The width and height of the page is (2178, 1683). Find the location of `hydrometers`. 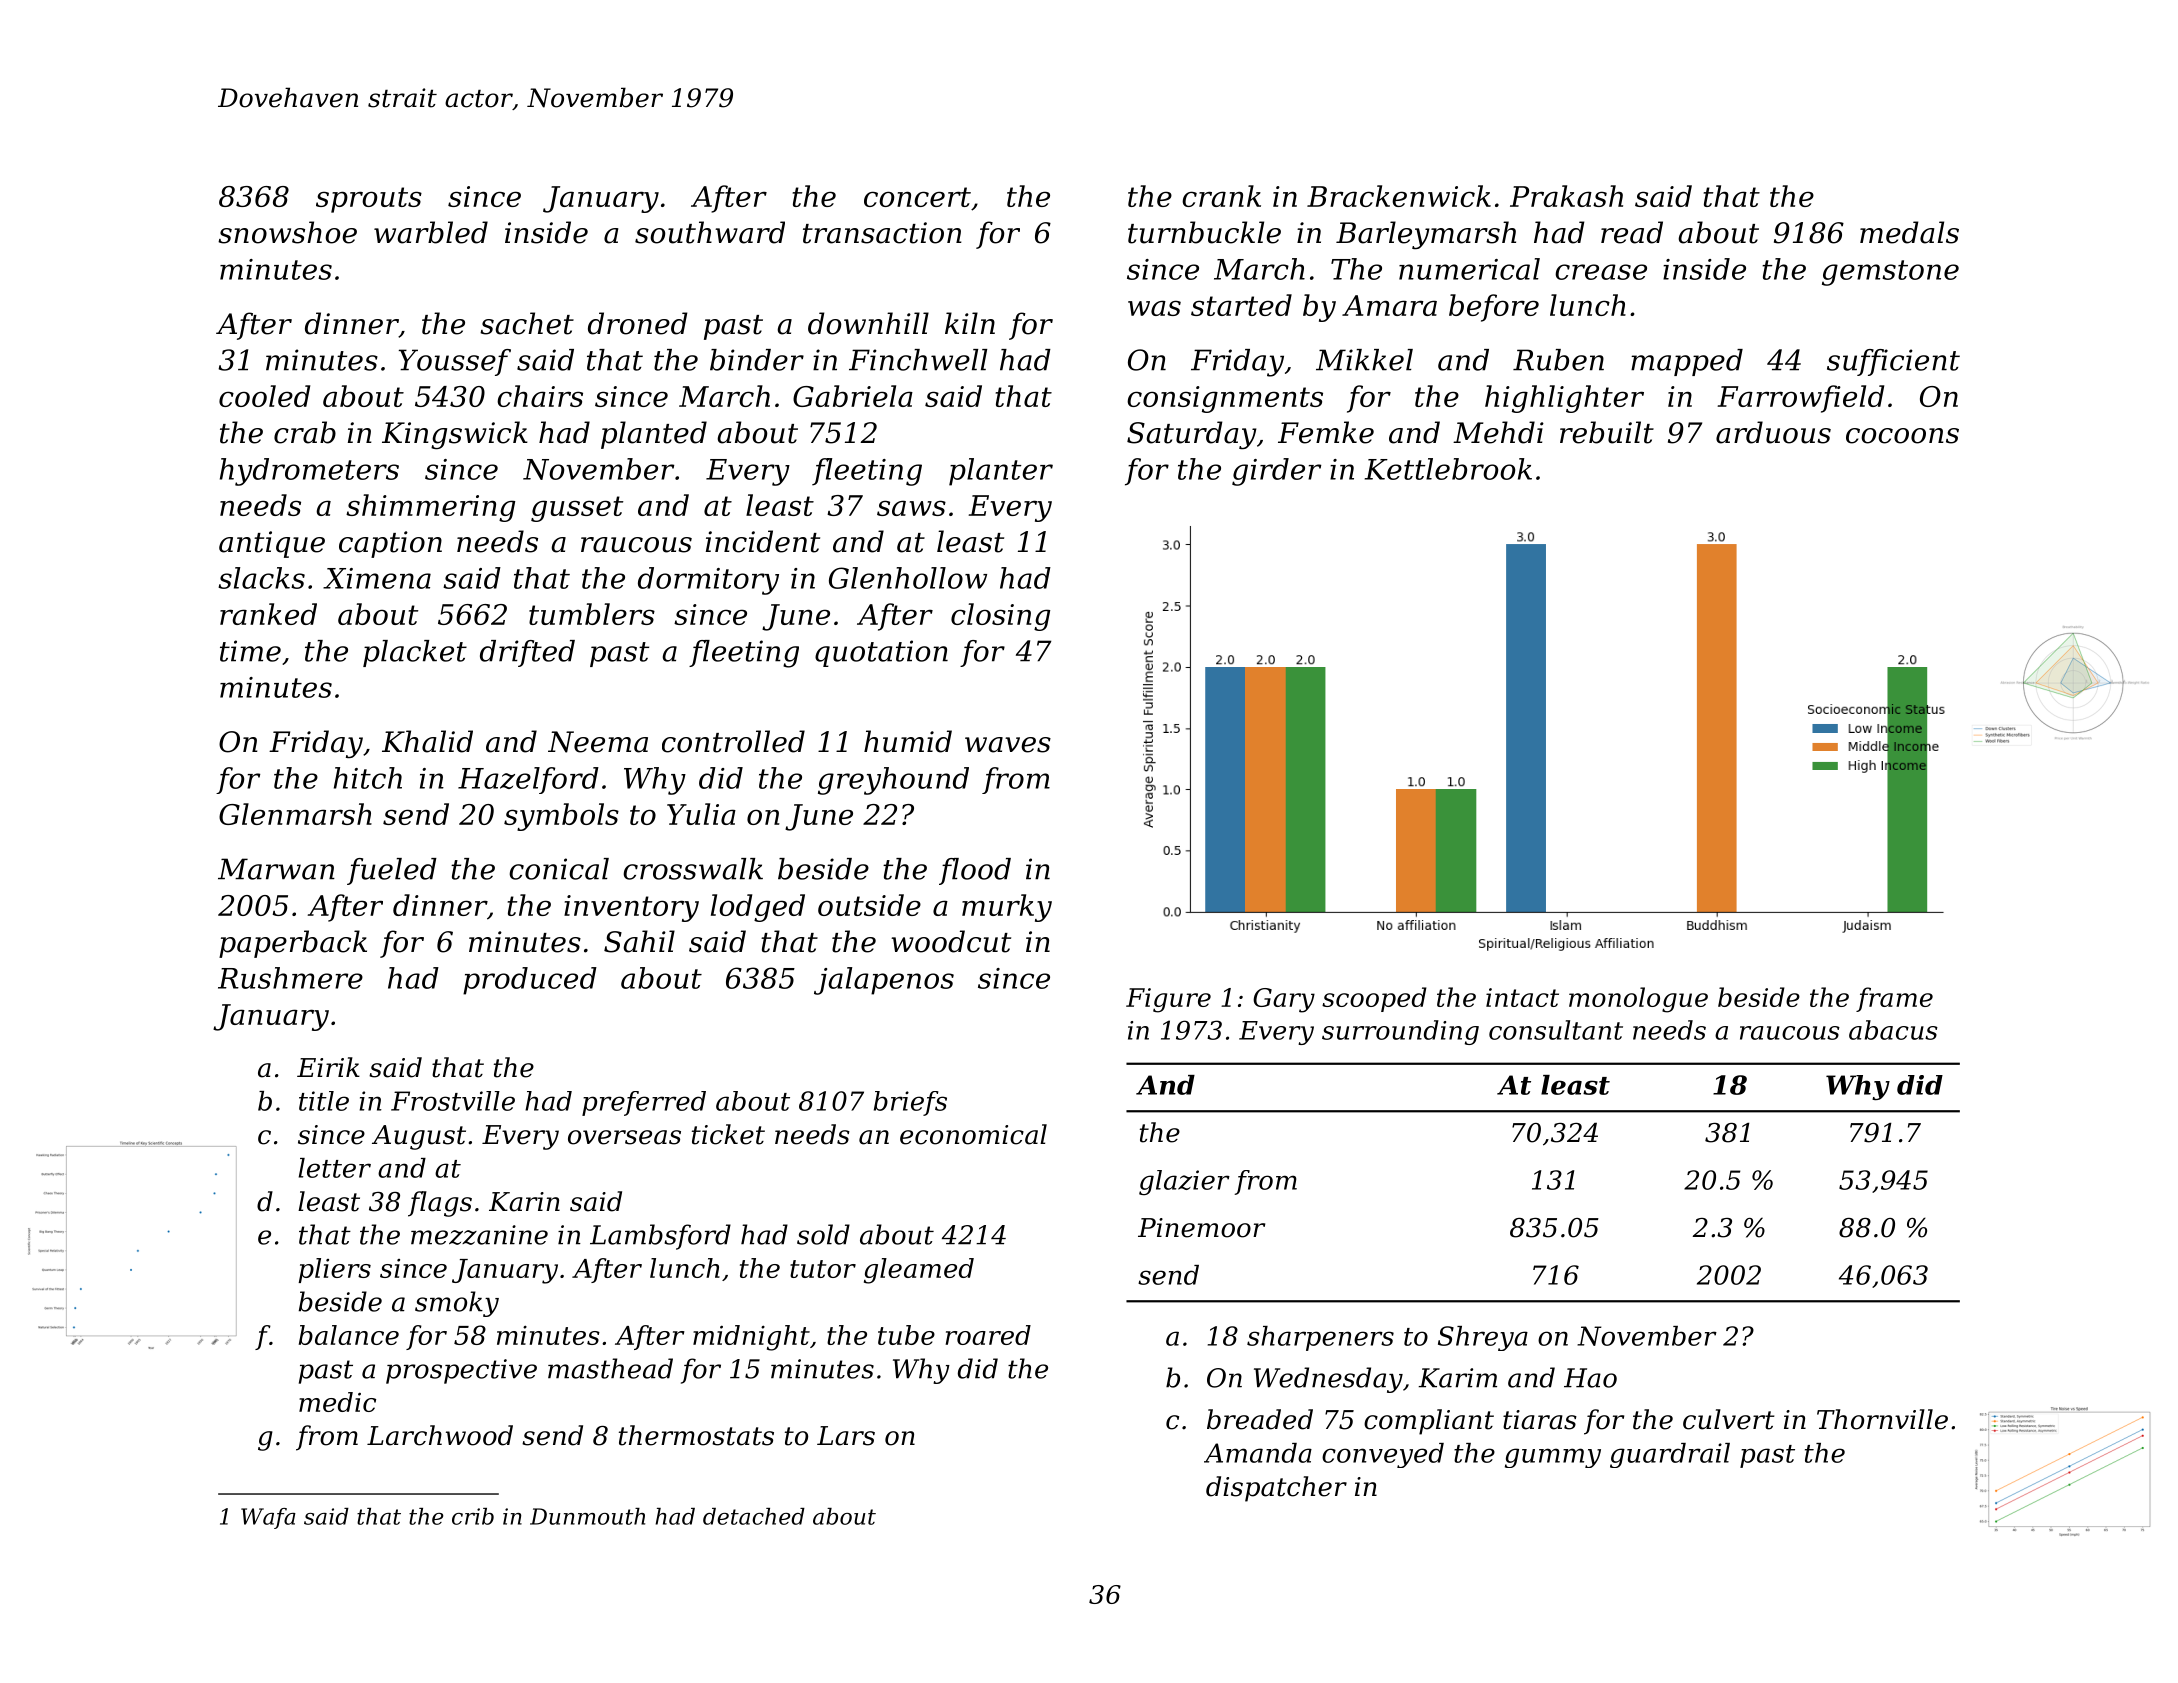

hydrometers is located at coordinates (309, 472).
